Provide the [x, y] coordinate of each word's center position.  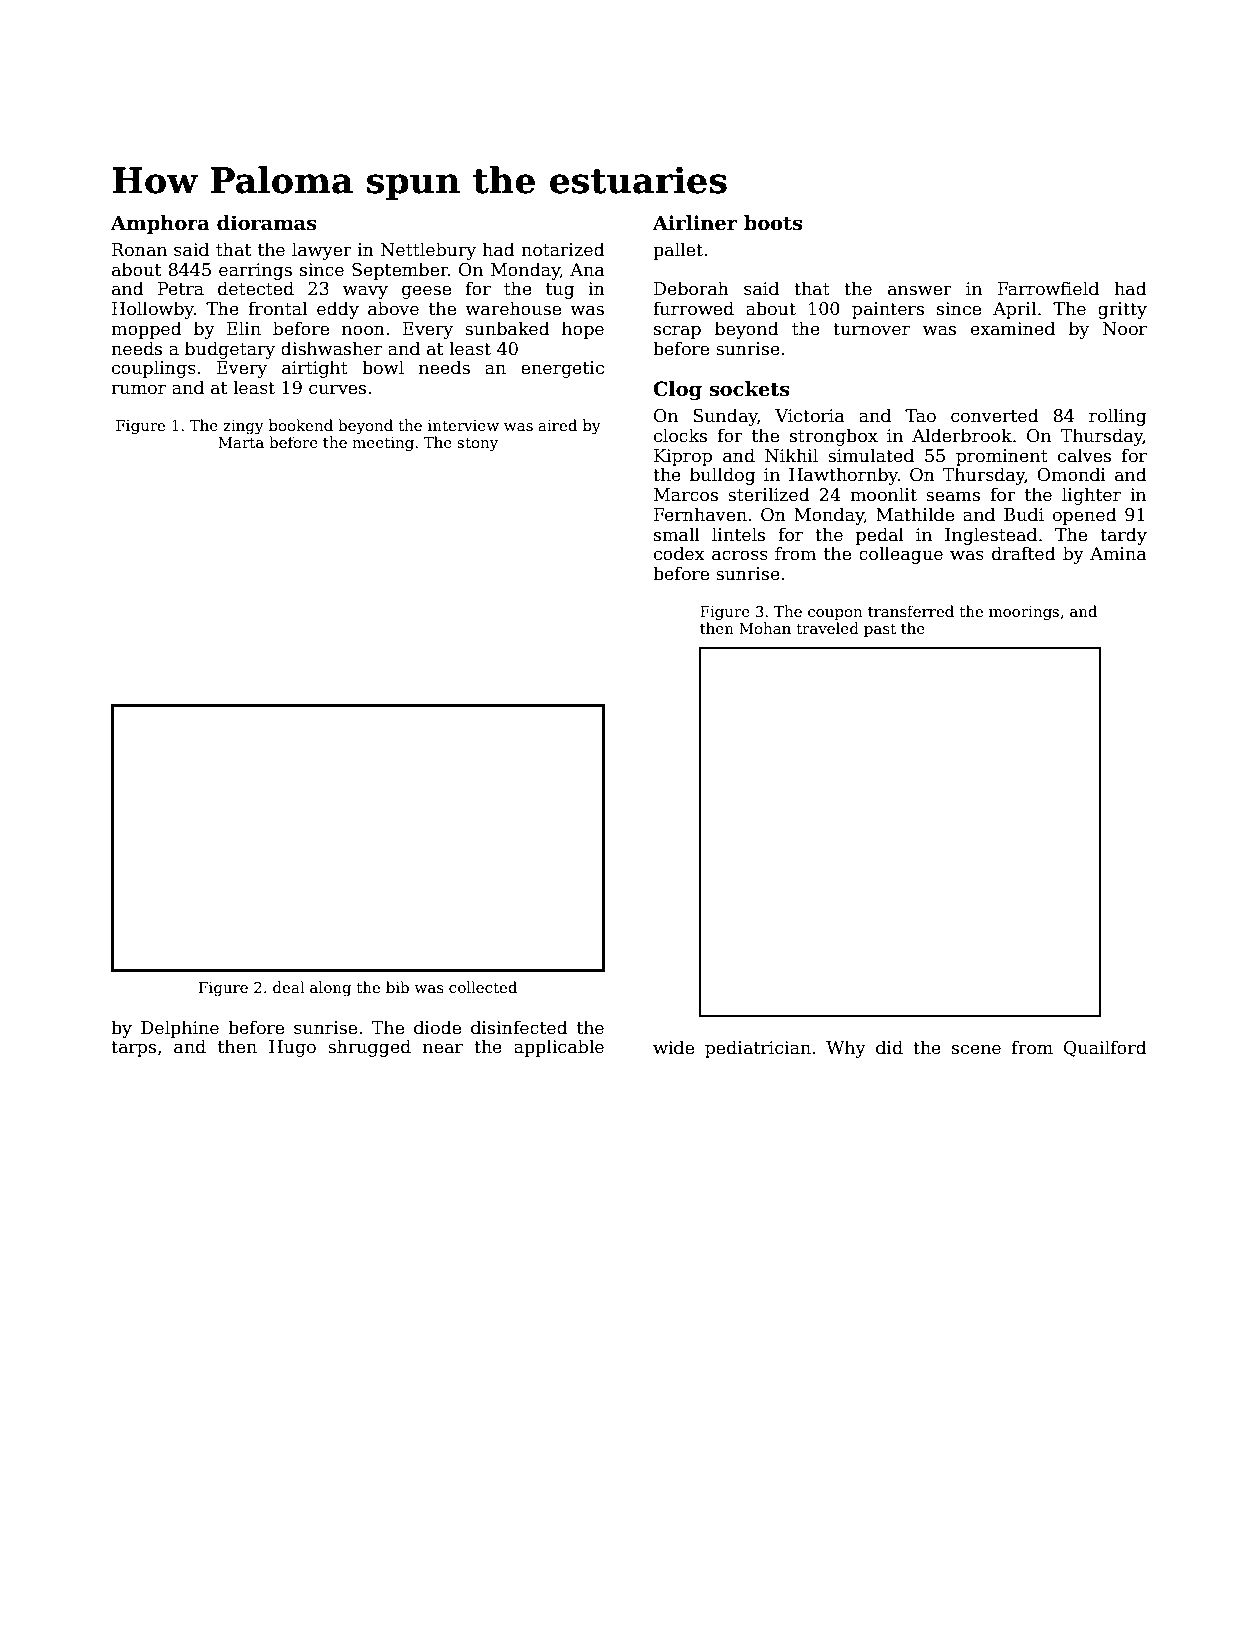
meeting [383, 444]
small [677, 534]
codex [679, 553]
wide [673, 1047]
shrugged [369, 1048]
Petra [181, 289]
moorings [1024, 613]
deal [289, 987]
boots [773, 223]
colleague [901, 555]
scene [976, 1049]
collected [483, 987]
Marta [241, 442]
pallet [678, 251]
